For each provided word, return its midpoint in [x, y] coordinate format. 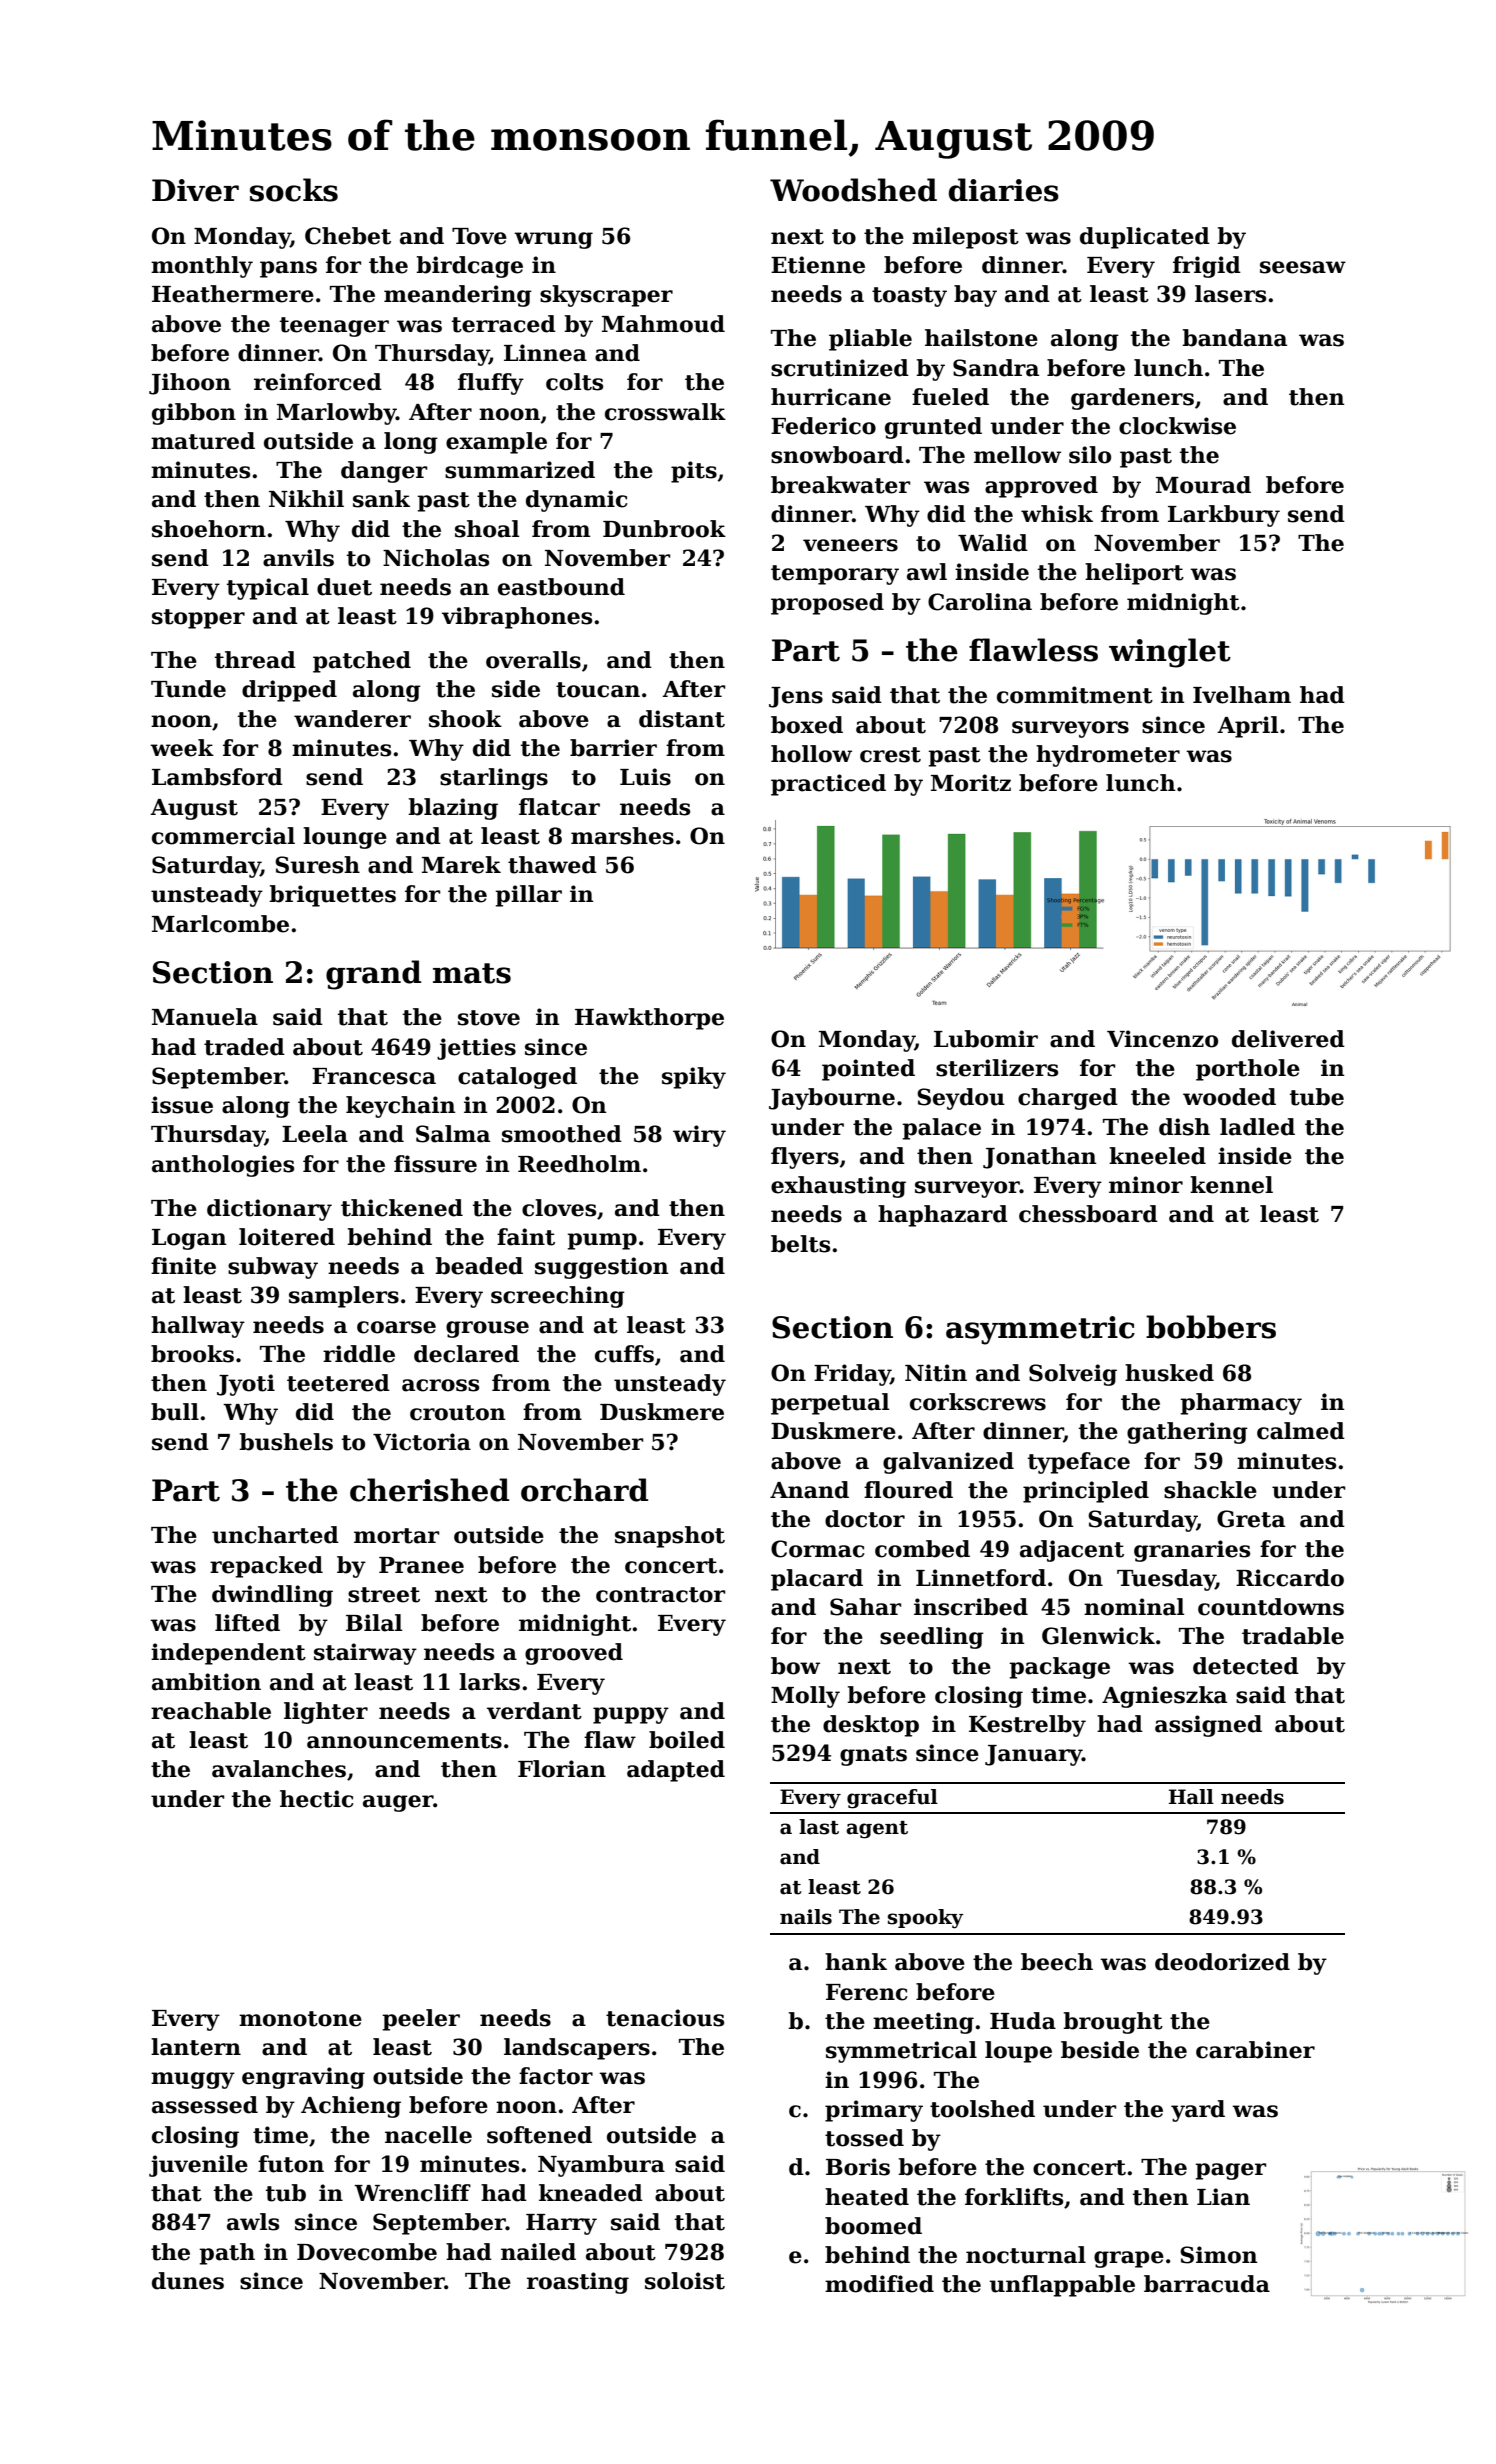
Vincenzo [1162, 1039]
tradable [1293, 1636]
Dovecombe [367, 2252]
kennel [1231, 1185]
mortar [396, 1536]
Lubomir [986, 1039]
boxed [807, 725]
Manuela [205, 1017]
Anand [809, 1490]
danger [384, 472]
